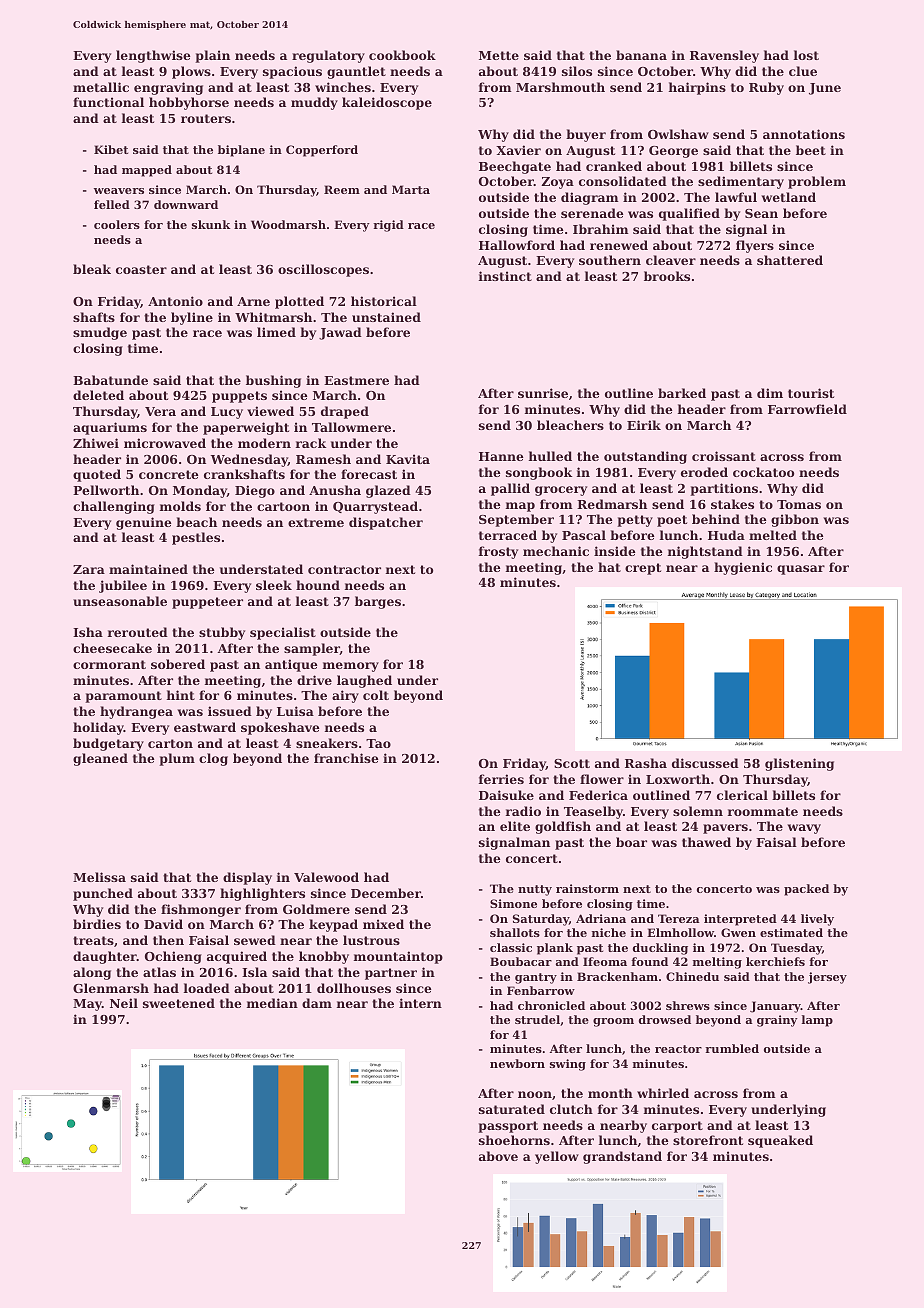 The width and height of the screenshot is (924, 1308). I want to click on Eastmere, so click(356, 380).
